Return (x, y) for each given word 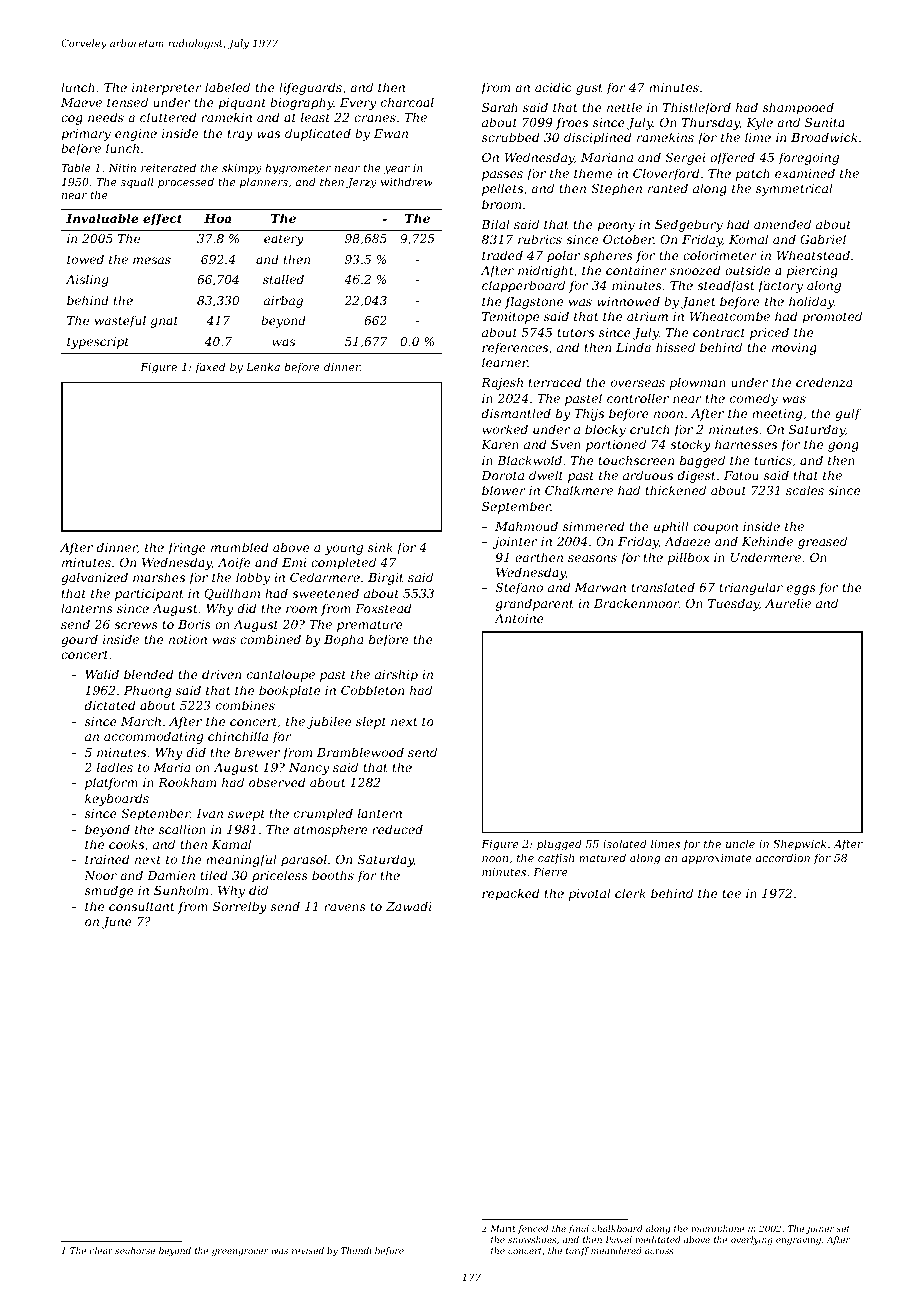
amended (782, 224)
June (117, 923)
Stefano (519, 588)
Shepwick (800, 844)
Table (76, 167)
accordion (783, 857)
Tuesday (733, 604)
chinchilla (238, 736)
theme (593, 173)
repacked (511, 894)
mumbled (240, 547)
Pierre (550, 872)
